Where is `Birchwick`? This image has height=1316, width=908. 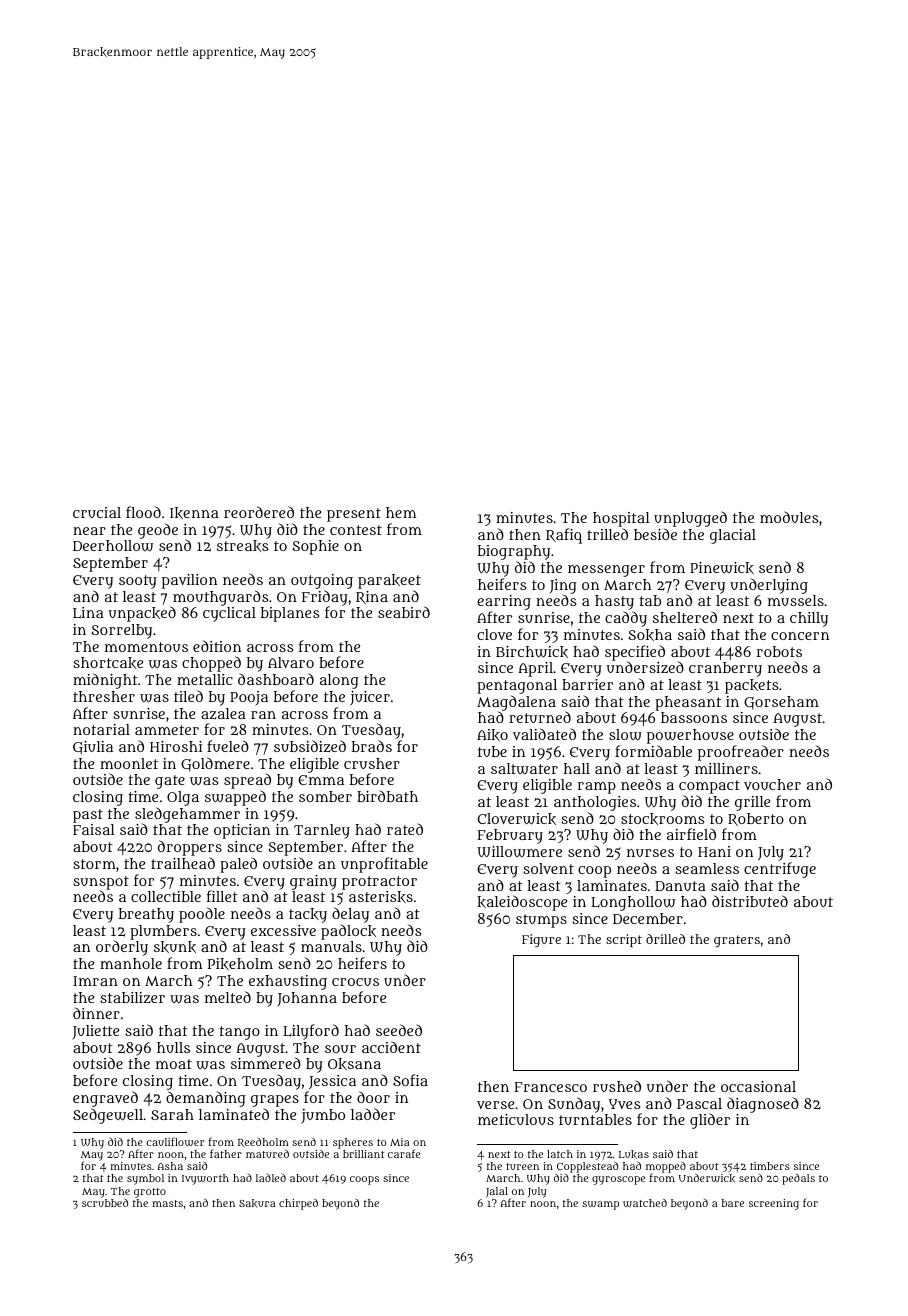 Birchwick is located at coordinates (532, 652).
